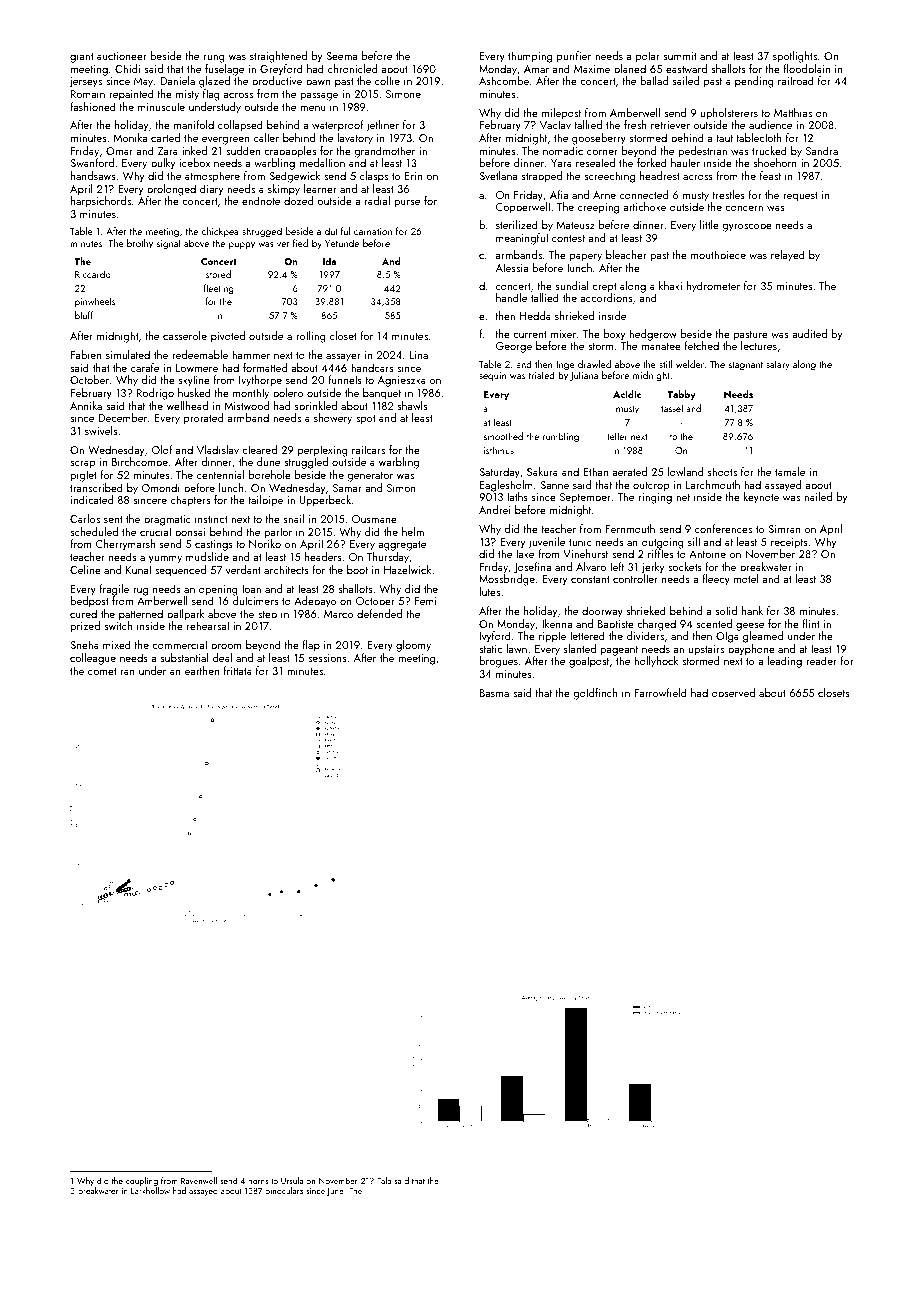 Image resolution: width=924 pixels, height=1308 pixels. What do you see at coordinates (379, 613) in the document?
I see `defended` at bounding box center [379, 613].
